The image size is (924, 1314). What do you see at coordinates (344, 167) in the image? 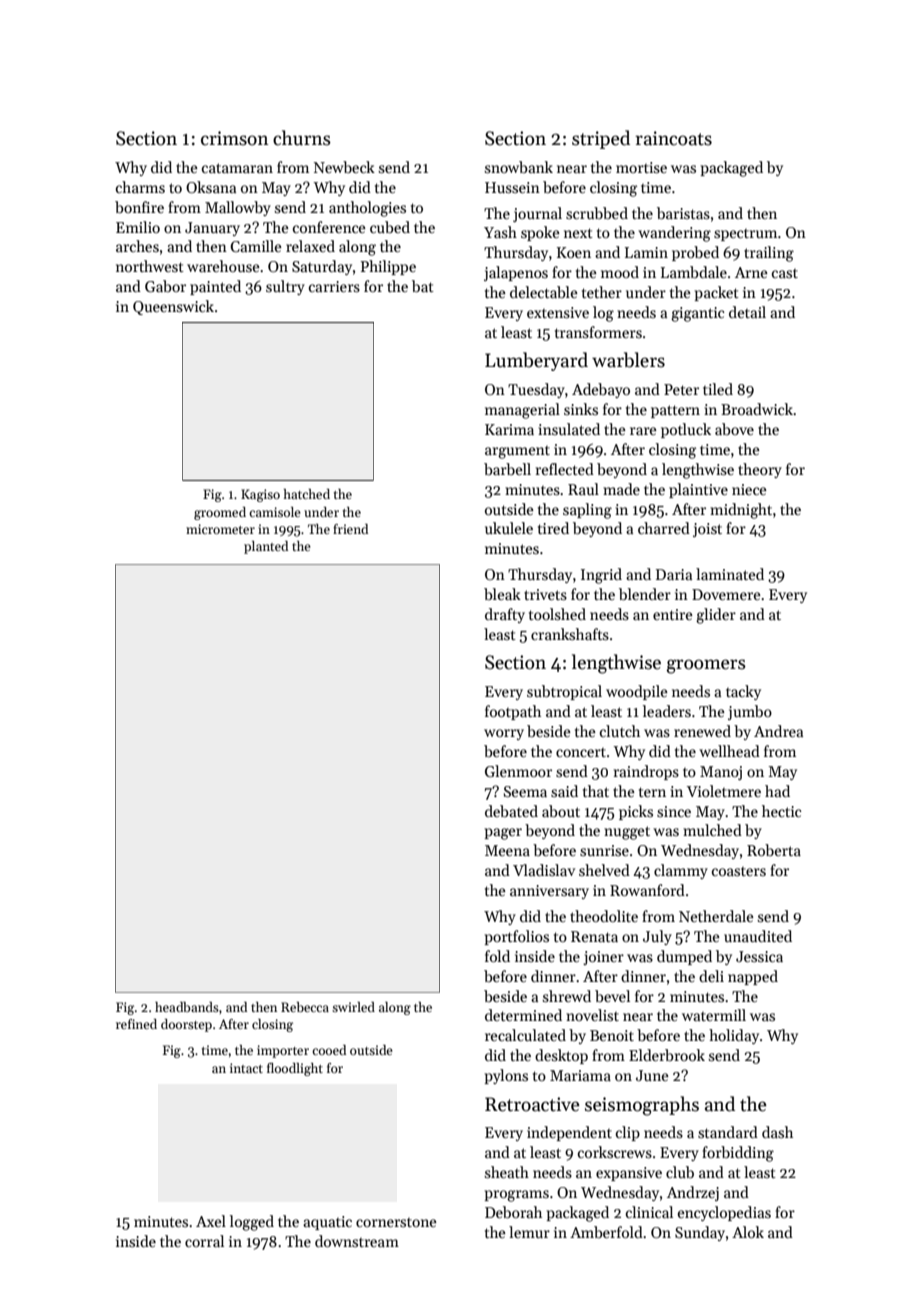
I see `Newbeck` at bounding box center [344, 167].
